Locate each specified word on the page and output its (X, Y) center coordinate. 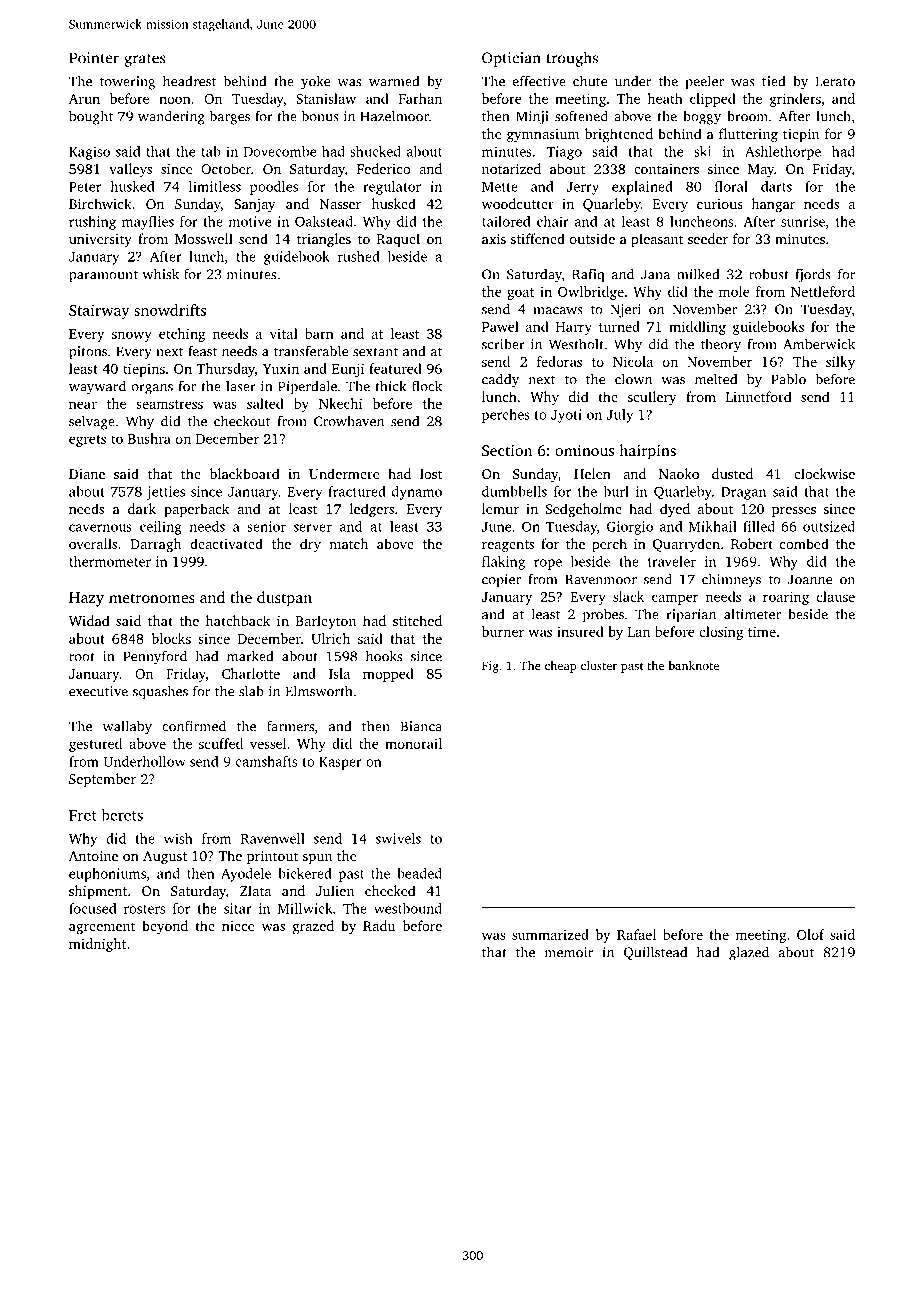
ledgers (372, 510)
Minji (532, 118)
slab (251, 691)
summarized (550, 934)
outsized (829, 526)
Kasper (340, 763)
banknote (693, 665)
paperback (196, 510)
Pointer (94, 58)
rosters (144, 909)
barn (319, 333)
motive (250, 221)
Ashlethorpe (783, 153)
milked (698, 274)
